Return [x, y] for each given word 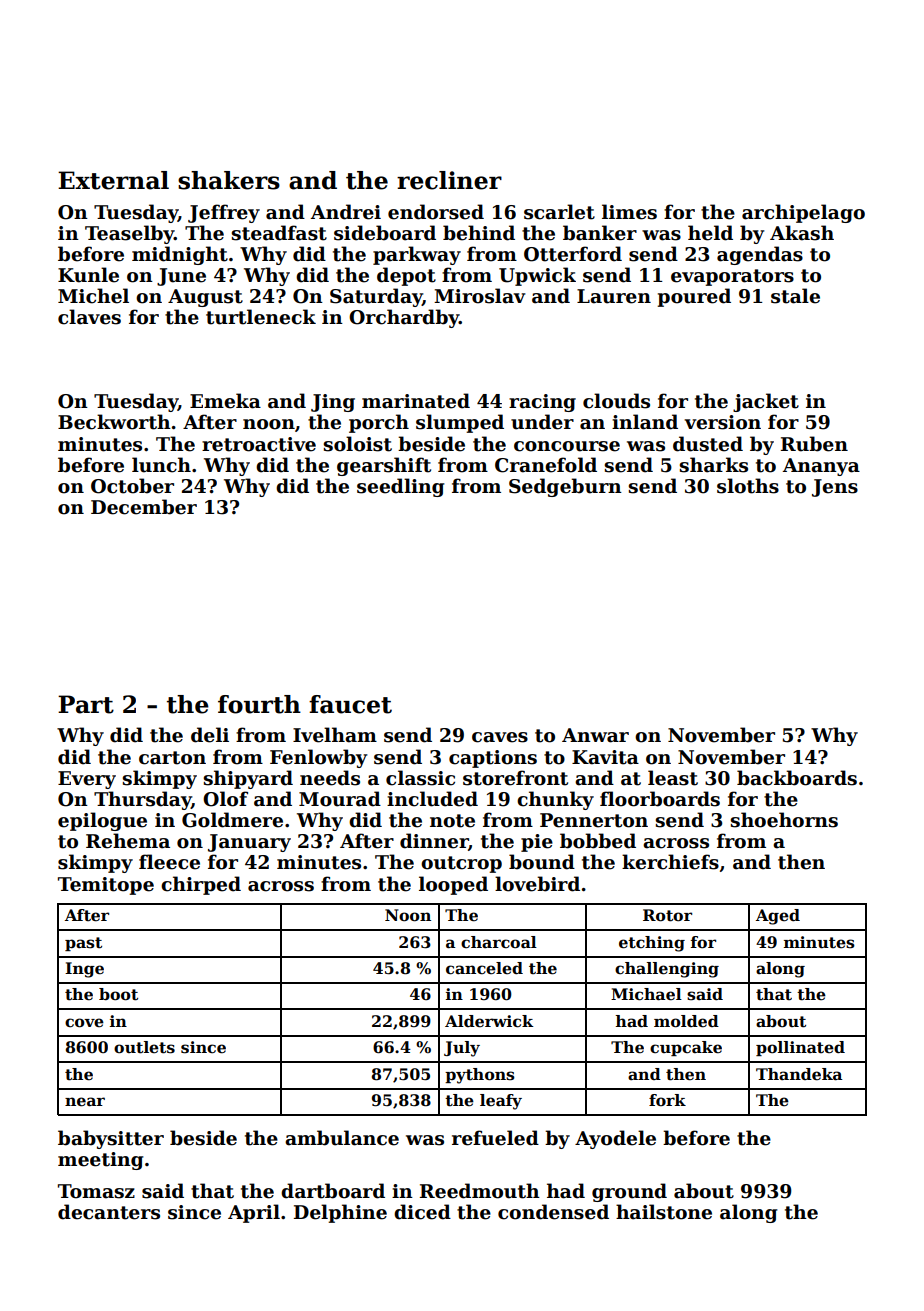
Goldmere [232, 820]
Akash [802, 233]
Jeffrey [224, 213]
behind [479, 233]
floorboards [660, 799]
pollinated [800, 1048]
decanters [109, 1212]
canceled [484, 968]
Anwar [595, 735]
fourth [259, 704]
